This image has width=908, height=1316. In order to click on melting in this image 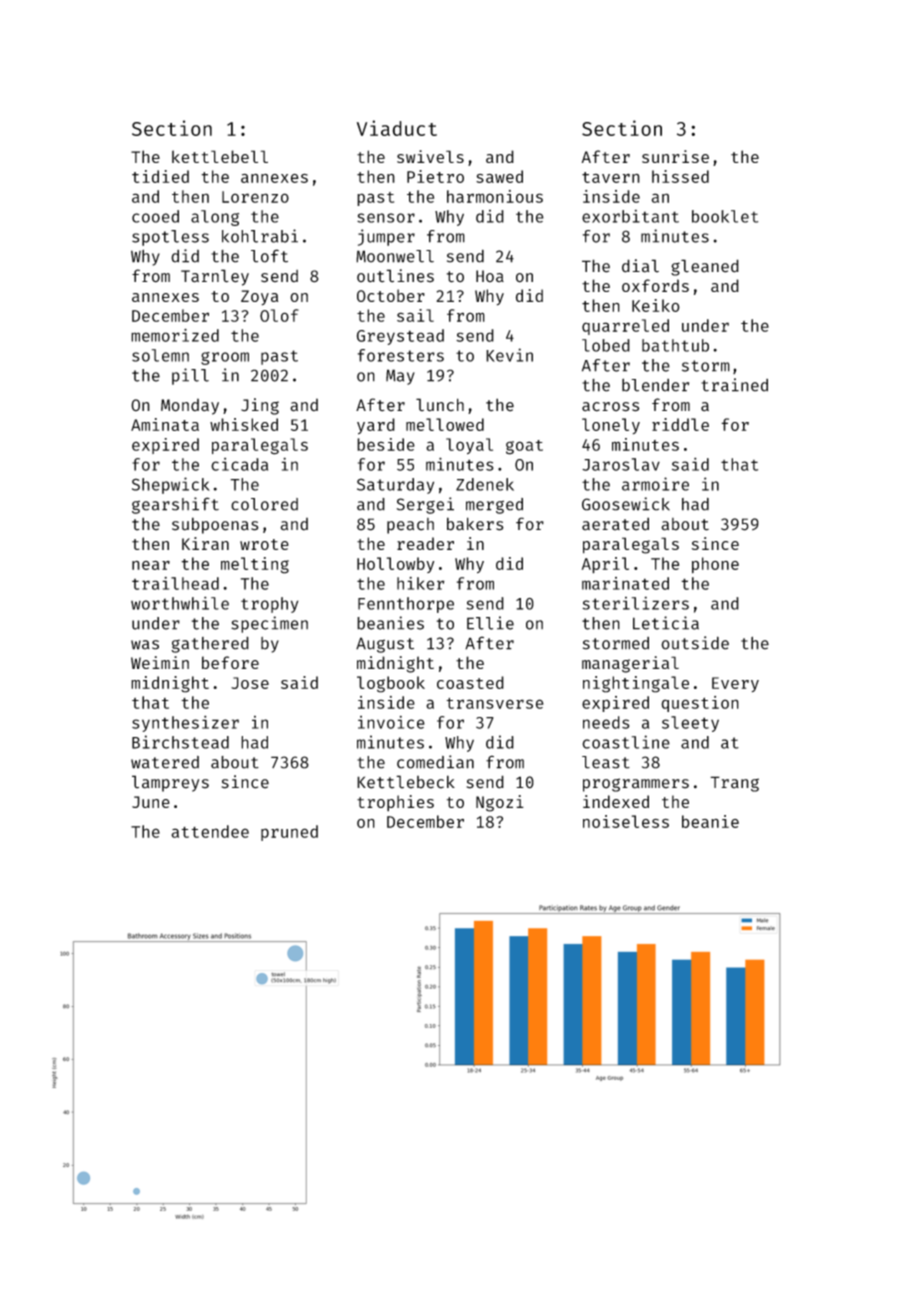, I will do `click(255, 565)`.
